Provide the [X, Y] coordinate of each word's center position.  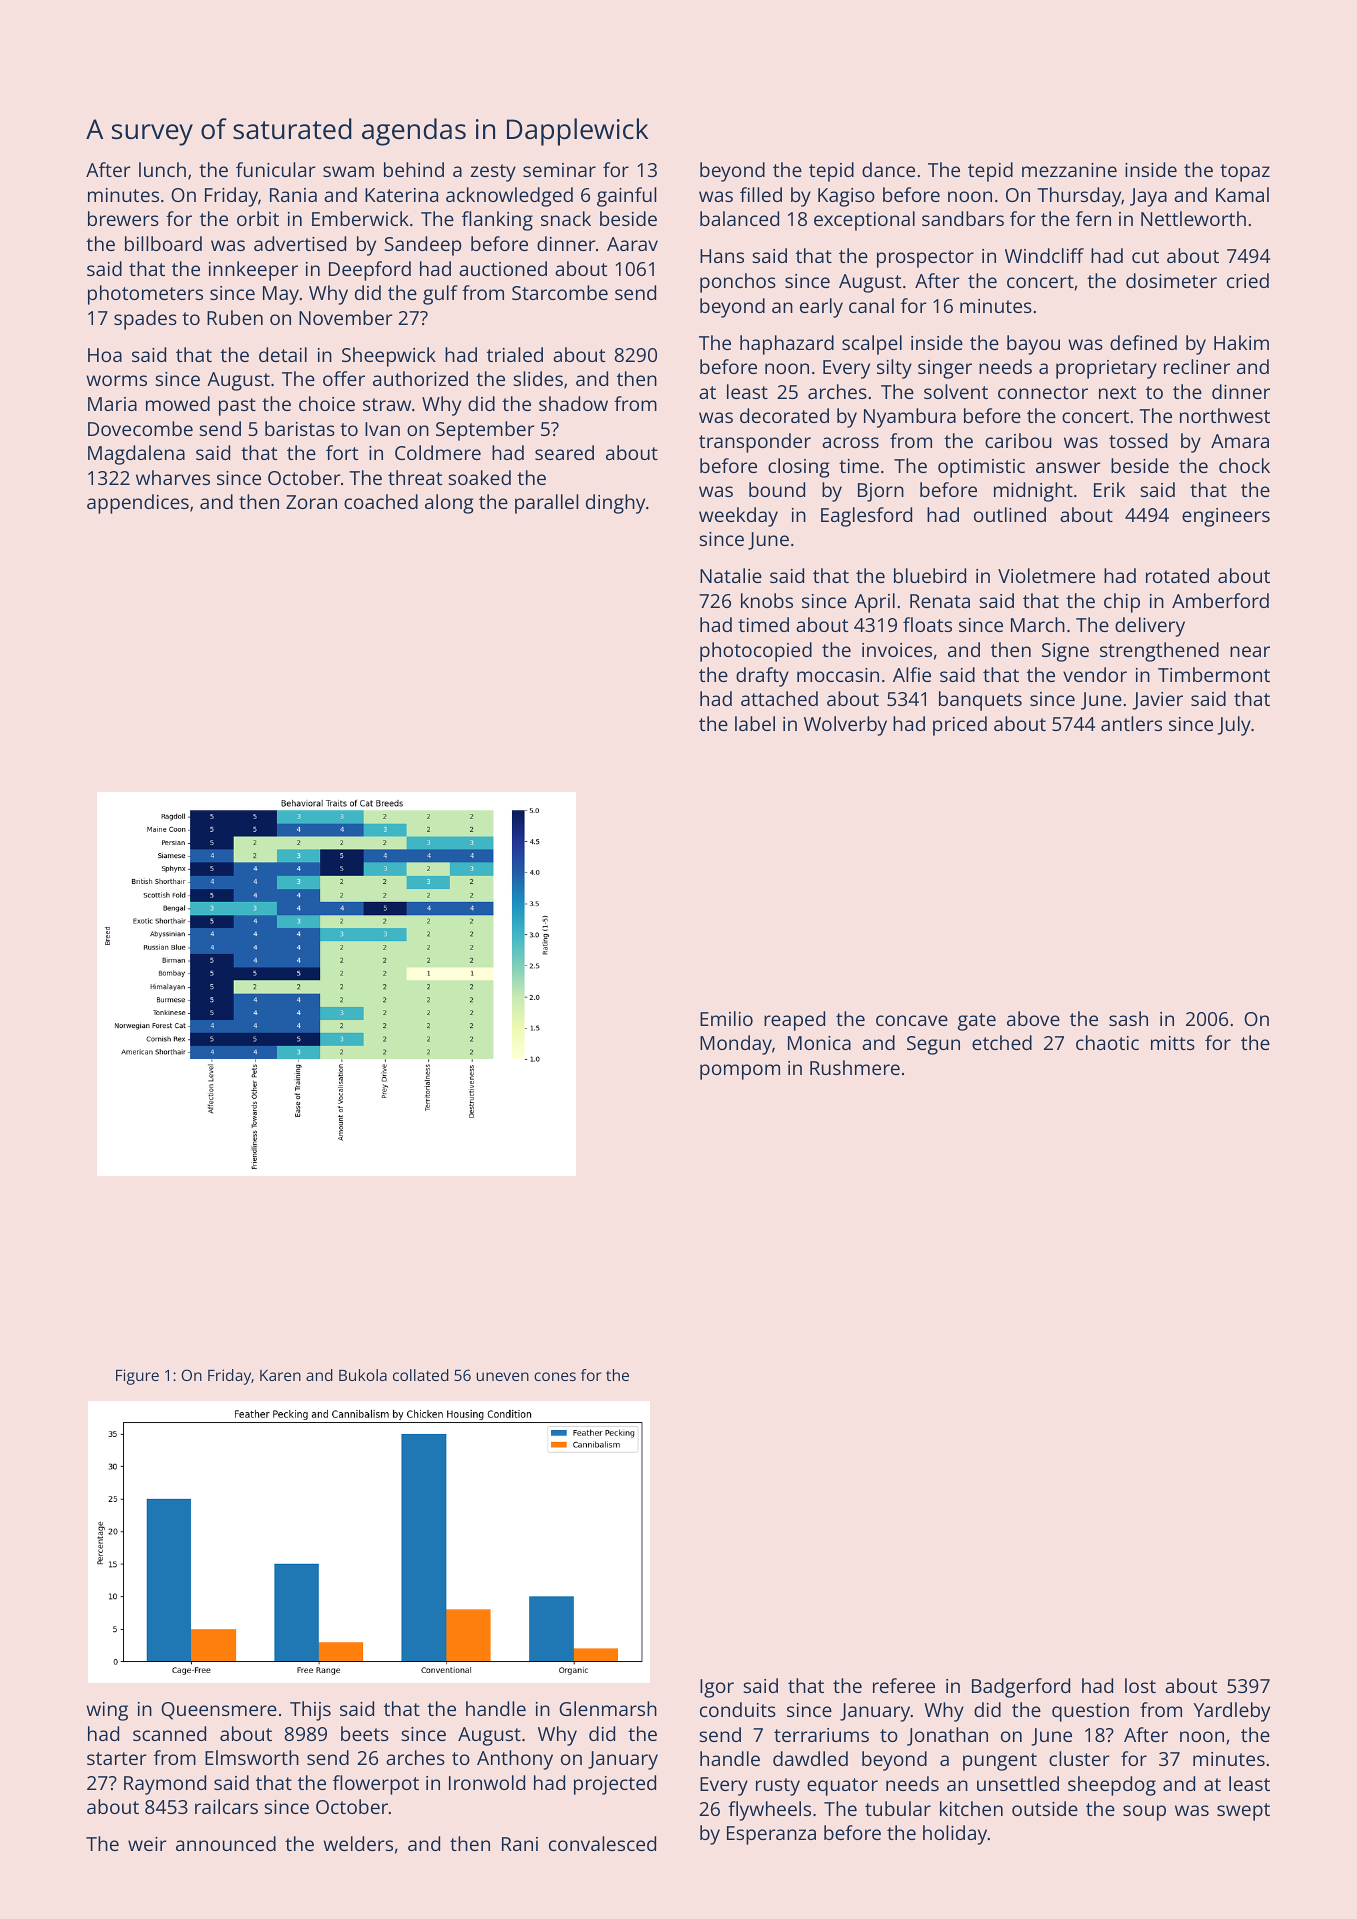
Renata [940, 601]
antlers [1131, 723]
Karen [280, 1375]
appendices [138, 504]
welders [358, 1843]
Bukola [363, 1375]
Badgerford [1021, 1688]
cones [555, 1376]
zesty [493, 173]
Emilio [726, 1018]
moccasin [838, 675]
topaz [1245, 173]
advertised [300, 243]
